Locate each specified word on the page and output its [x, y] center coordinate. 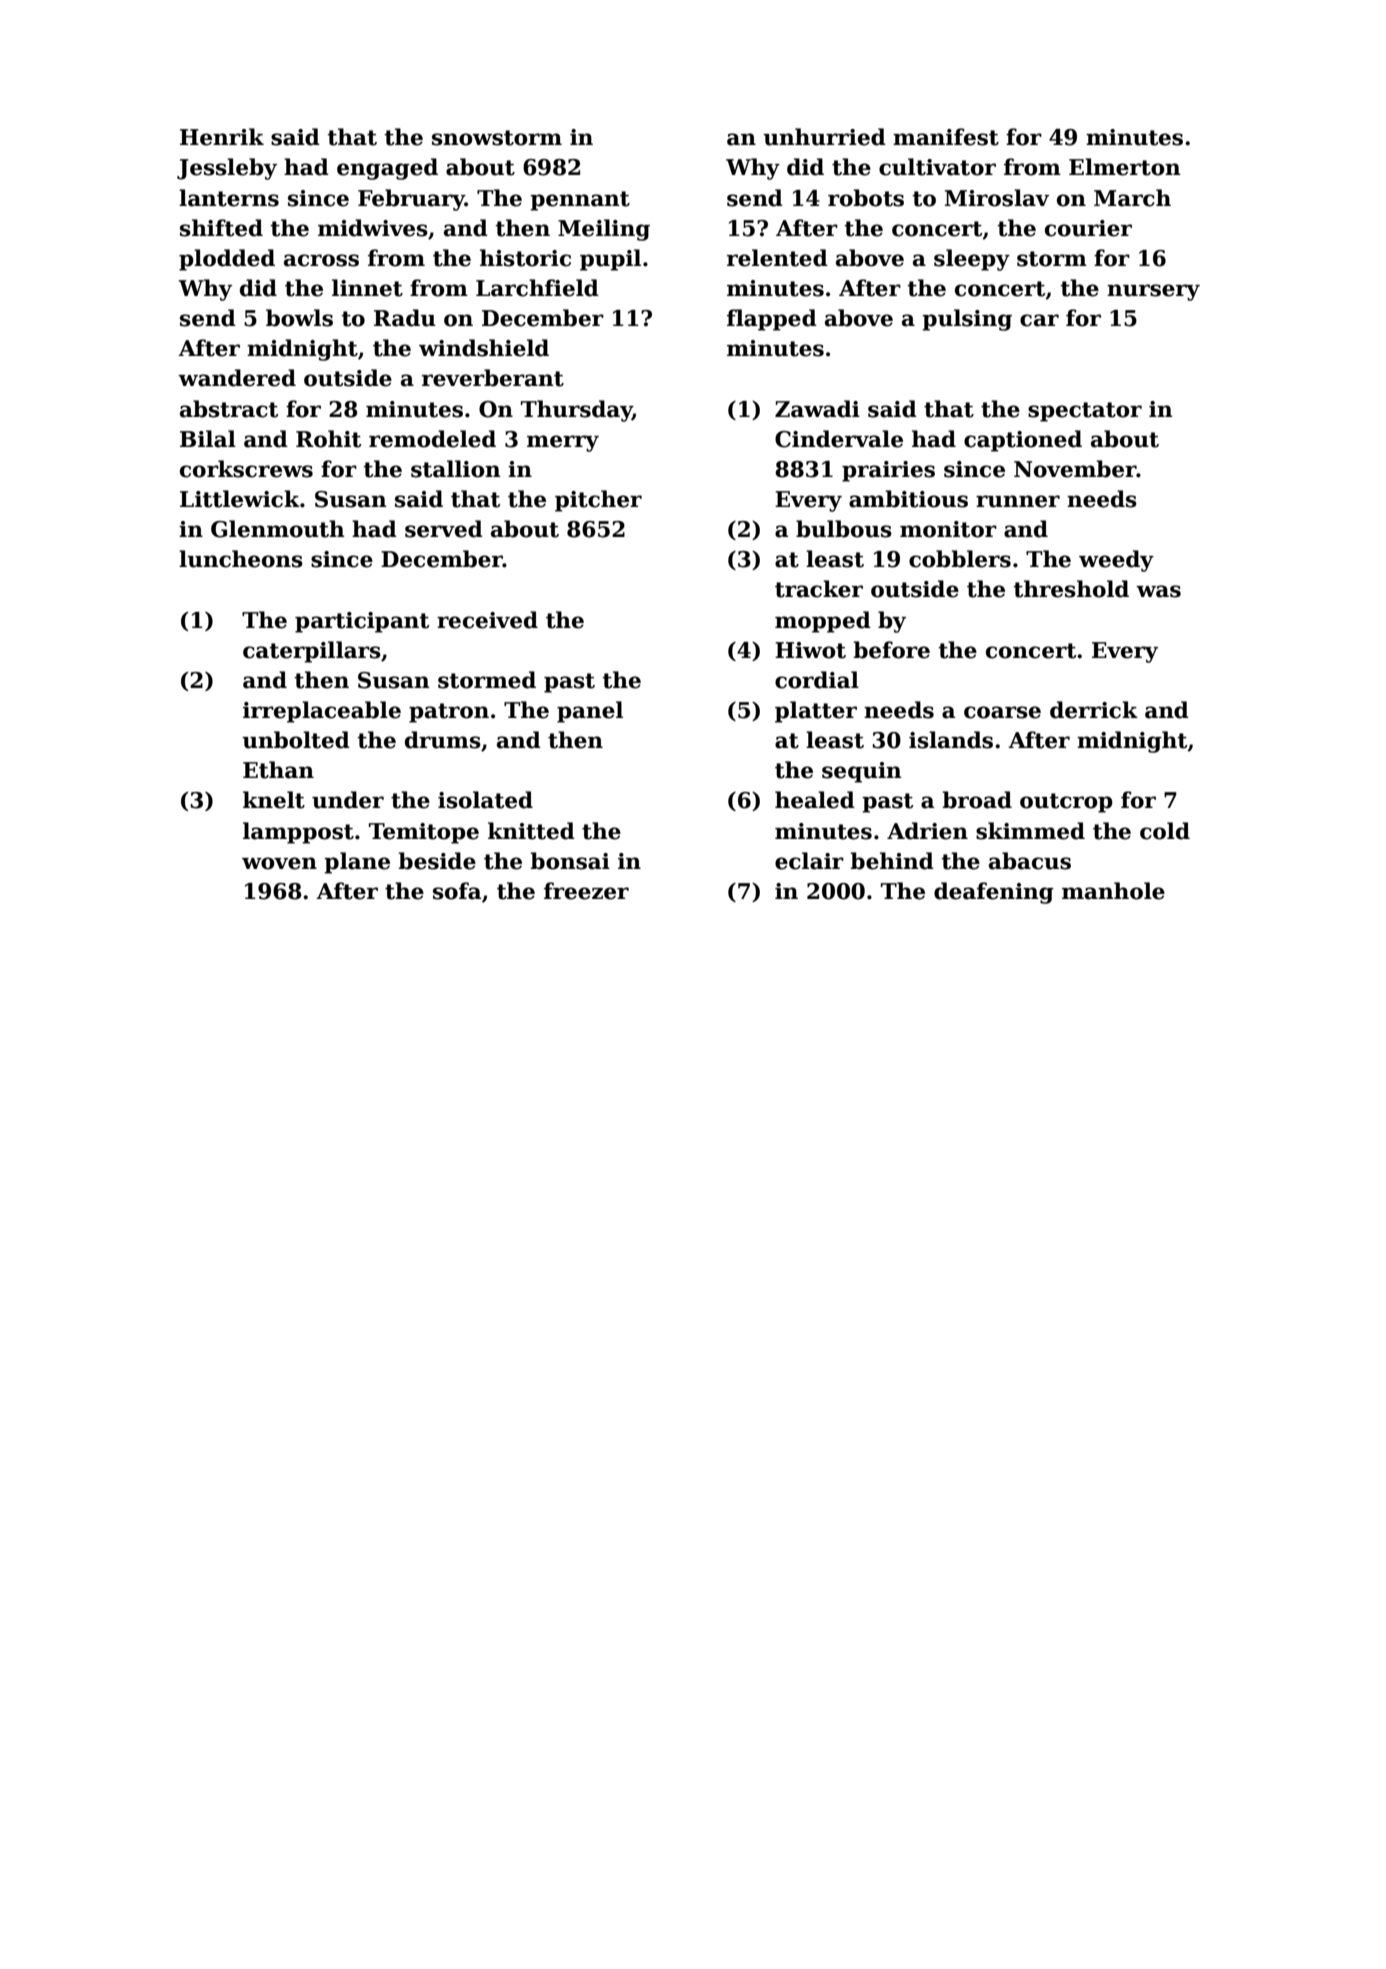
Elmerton [1125, 167]
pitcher [598, 501]
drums [443, 740]
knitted [531, 831]
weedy [1116, 561]
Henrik [222, 137]
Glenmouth [278, 529]
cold [1165, 831]
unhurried [824, 137]
